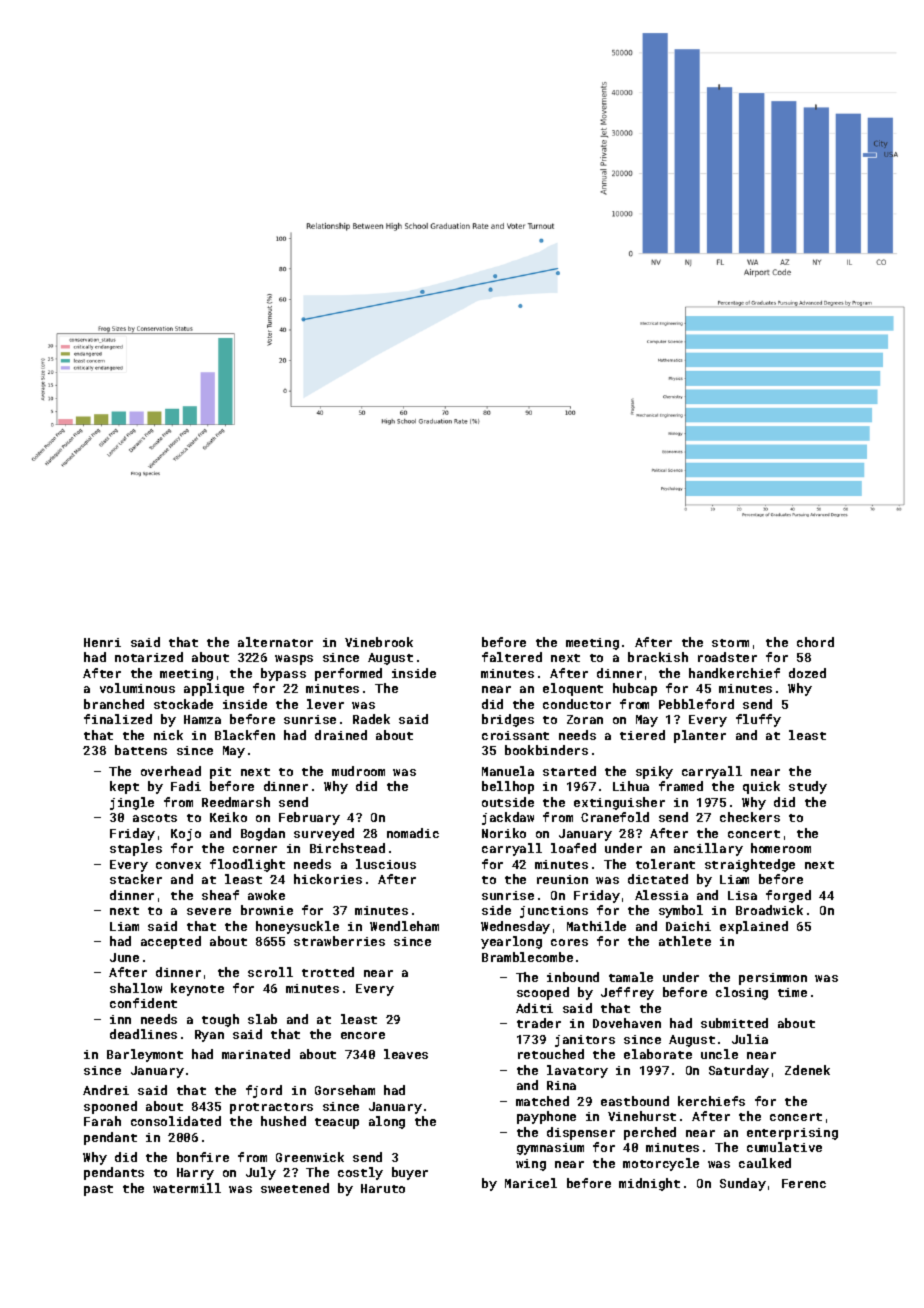 The height and width of the page is (1308, 924). Describe the element at coordinates (508, 787) in the page. I see `bellhop` at that location.
